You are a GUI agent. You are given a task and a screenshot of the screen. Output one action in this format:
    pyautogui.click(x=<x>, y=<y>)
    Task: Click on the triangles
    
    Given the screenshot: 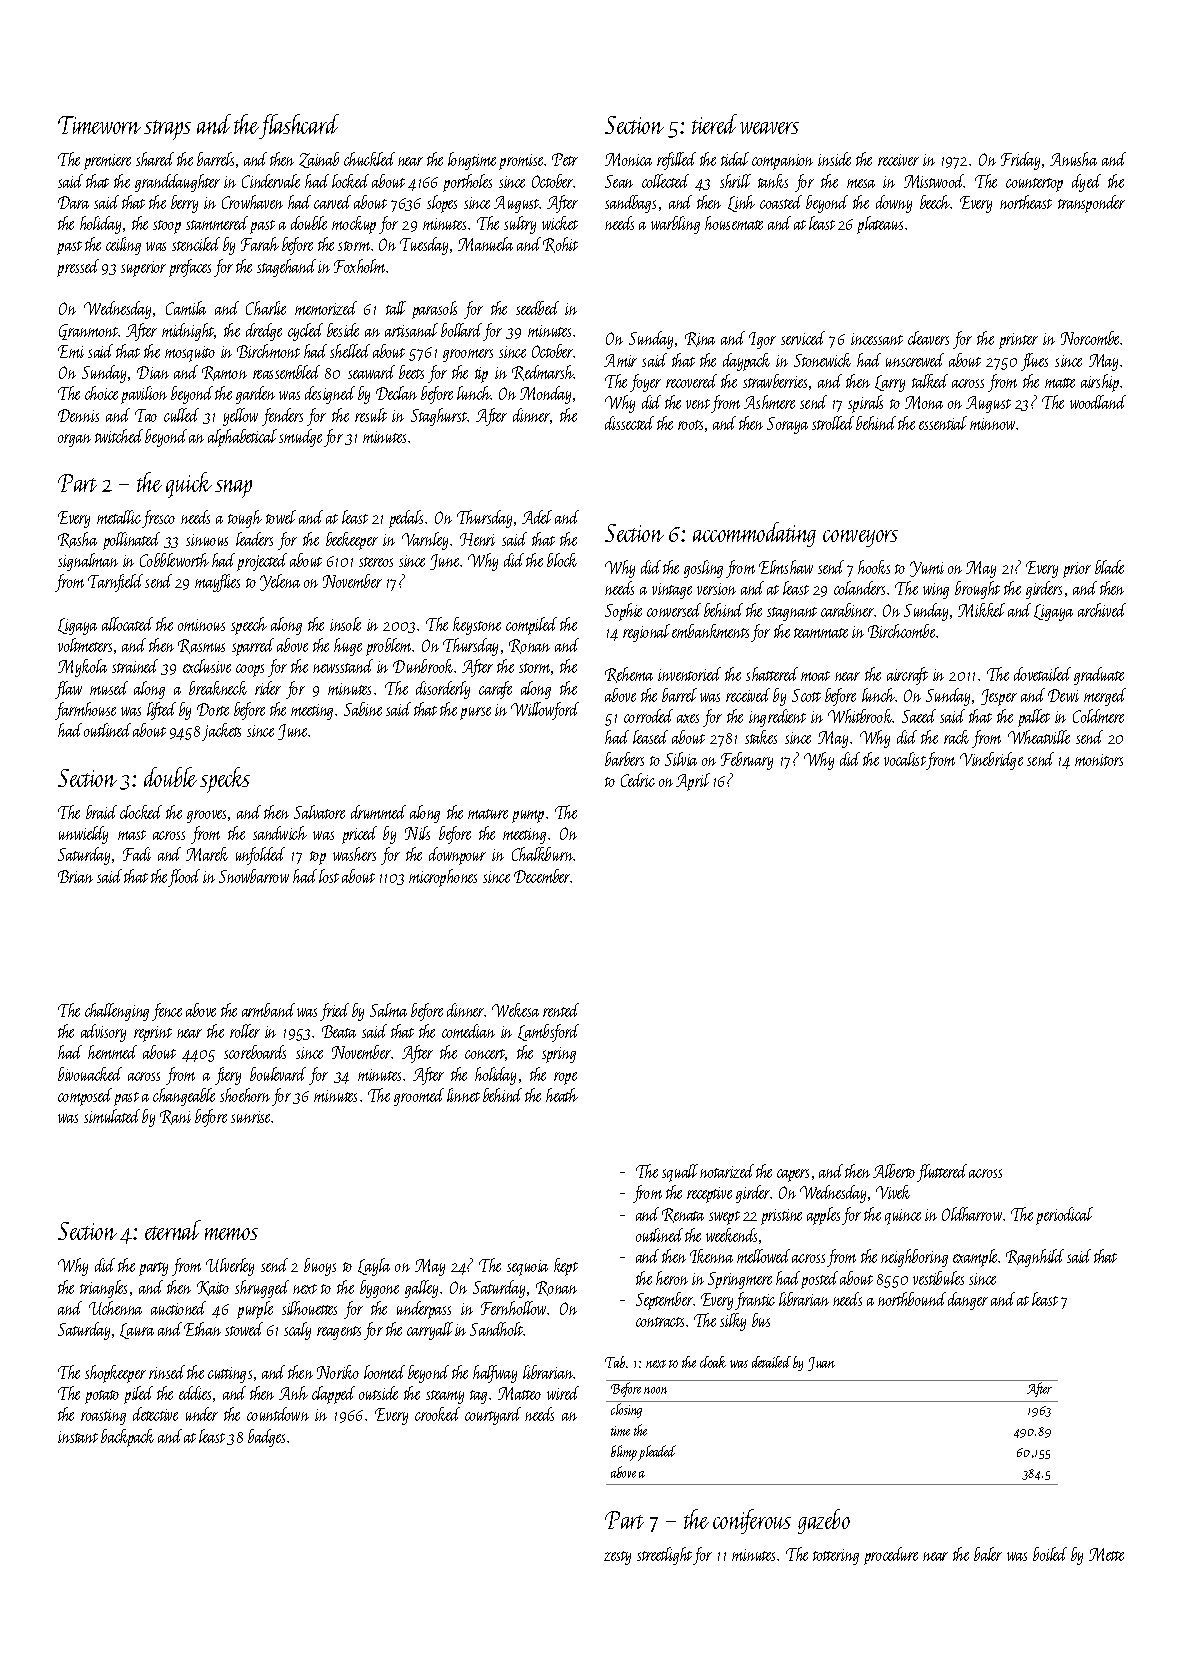 What is the action you would take?
    pyautogui.click(x=103, y=1289)
